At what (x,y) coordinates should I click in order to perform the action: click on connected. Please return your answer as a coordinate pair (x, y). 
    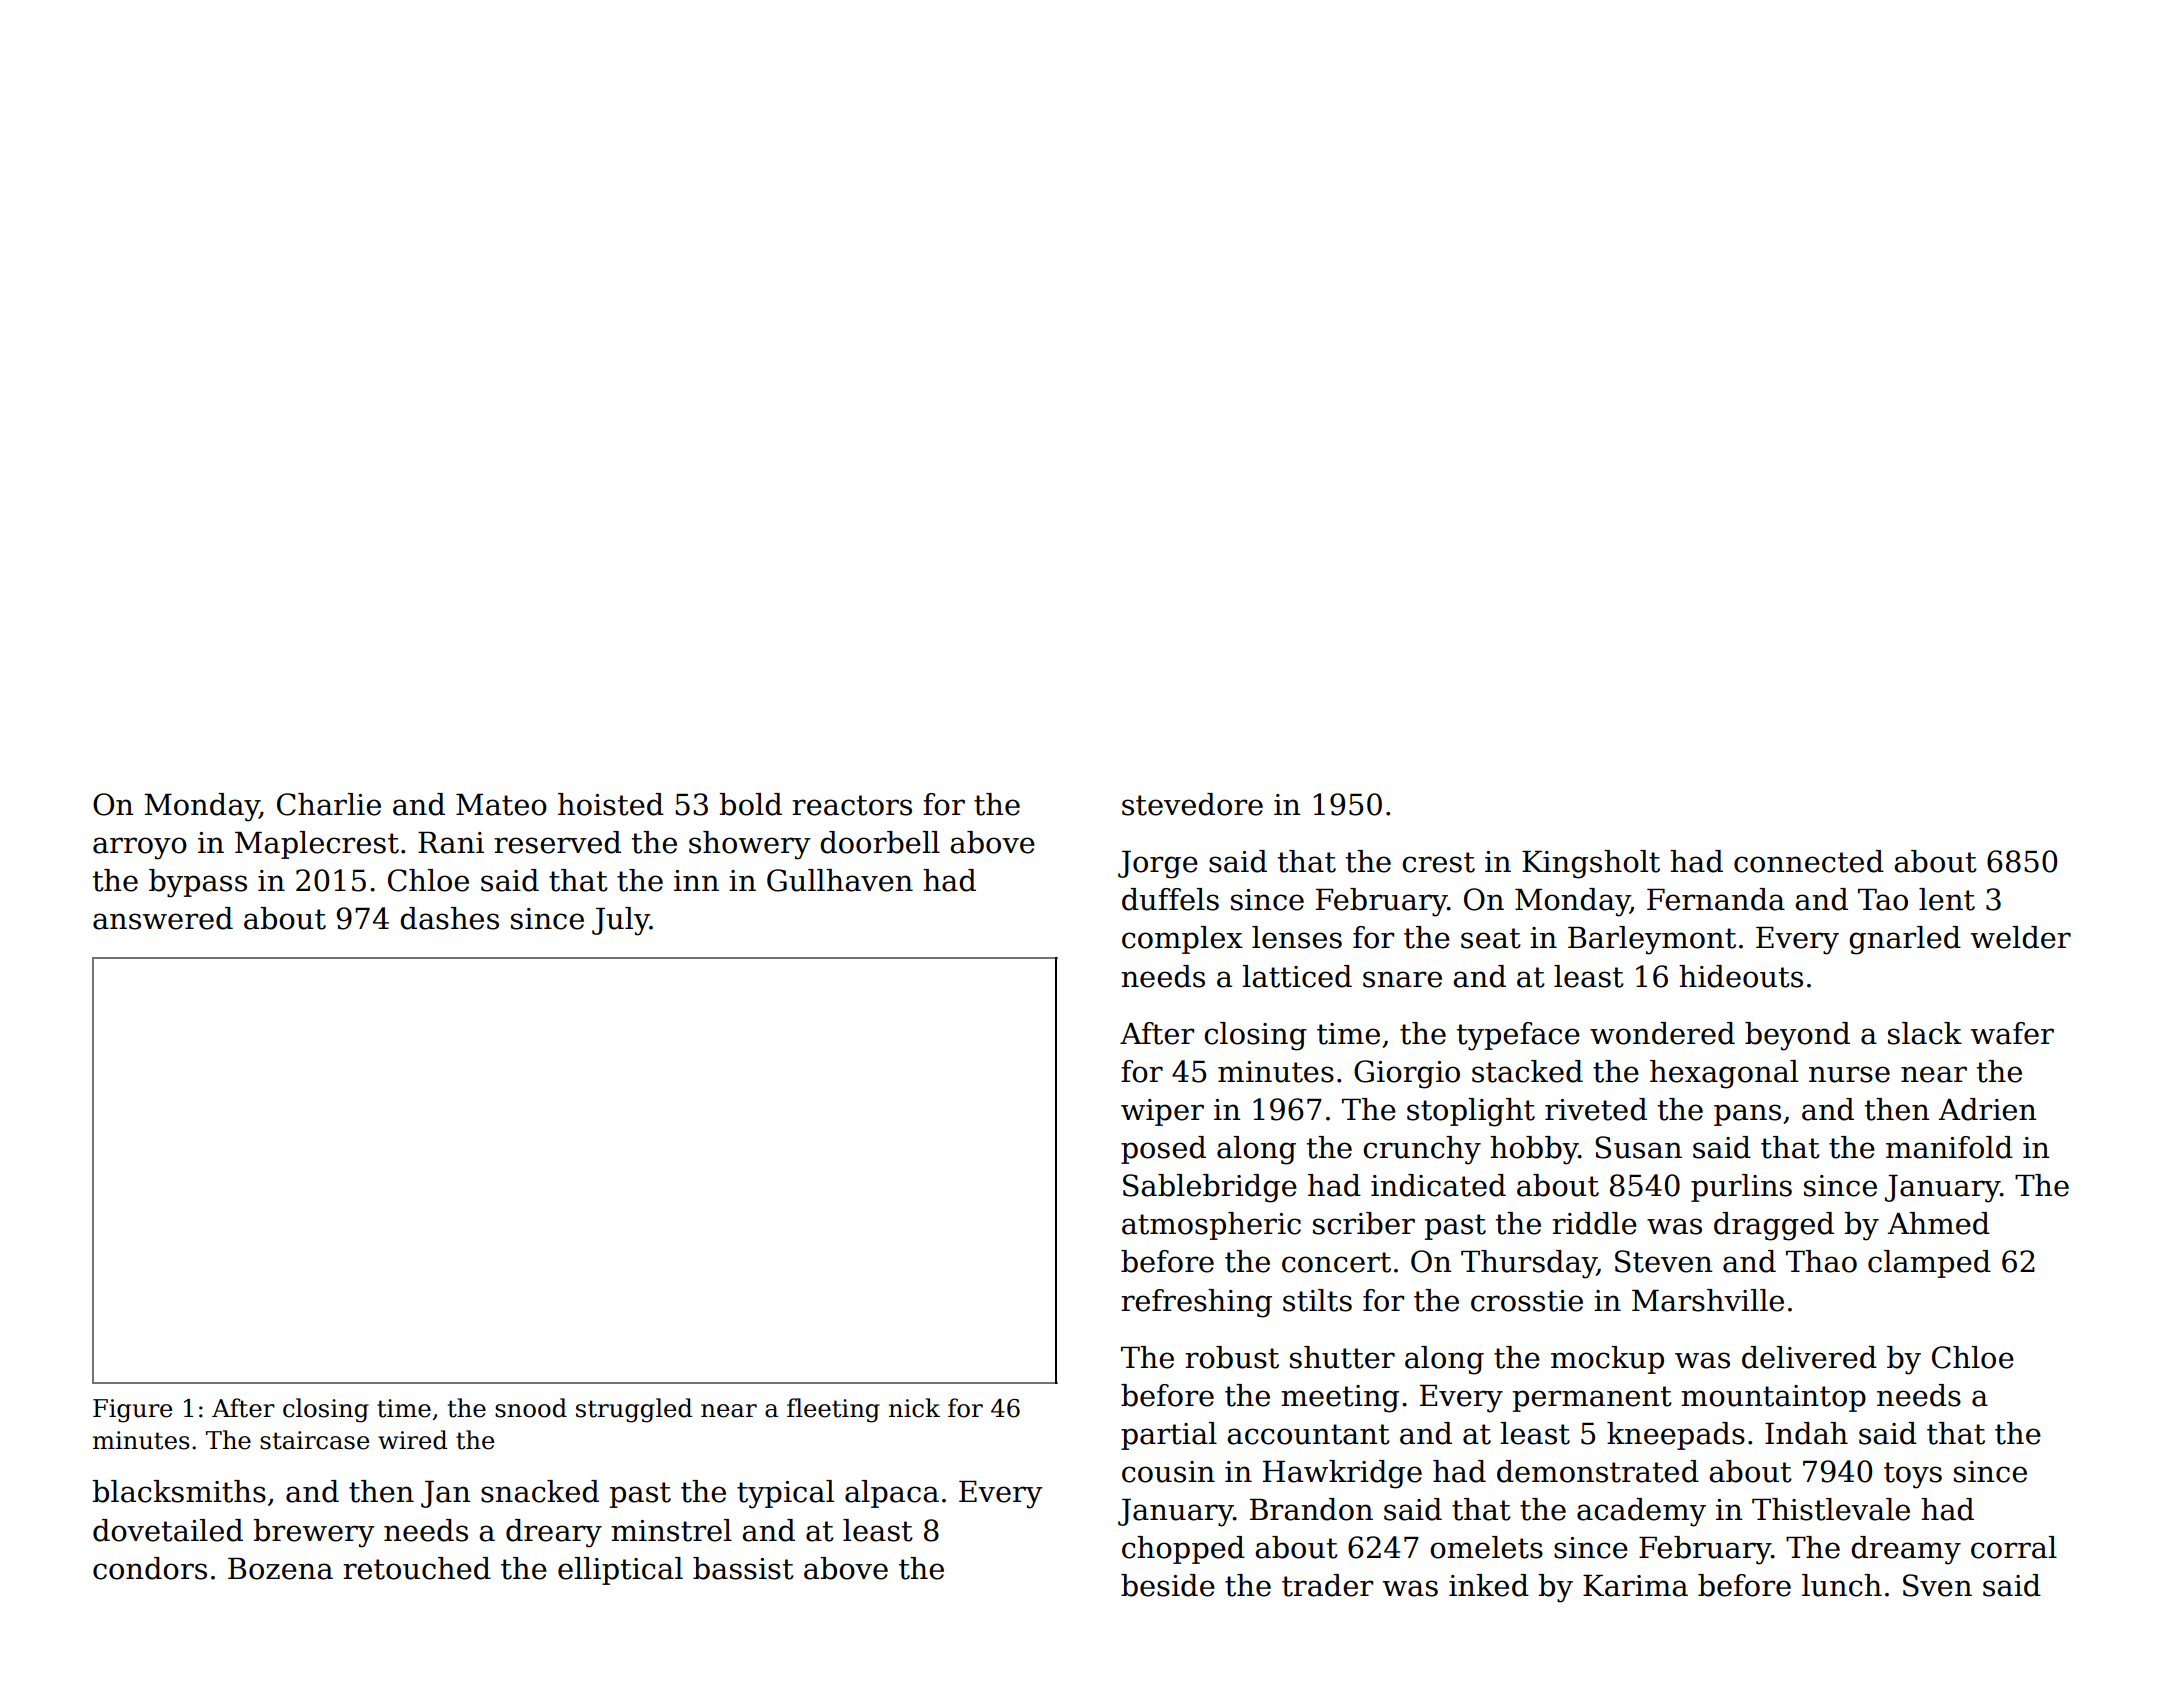
    Looking at the image, I should click on (1809, 861).
